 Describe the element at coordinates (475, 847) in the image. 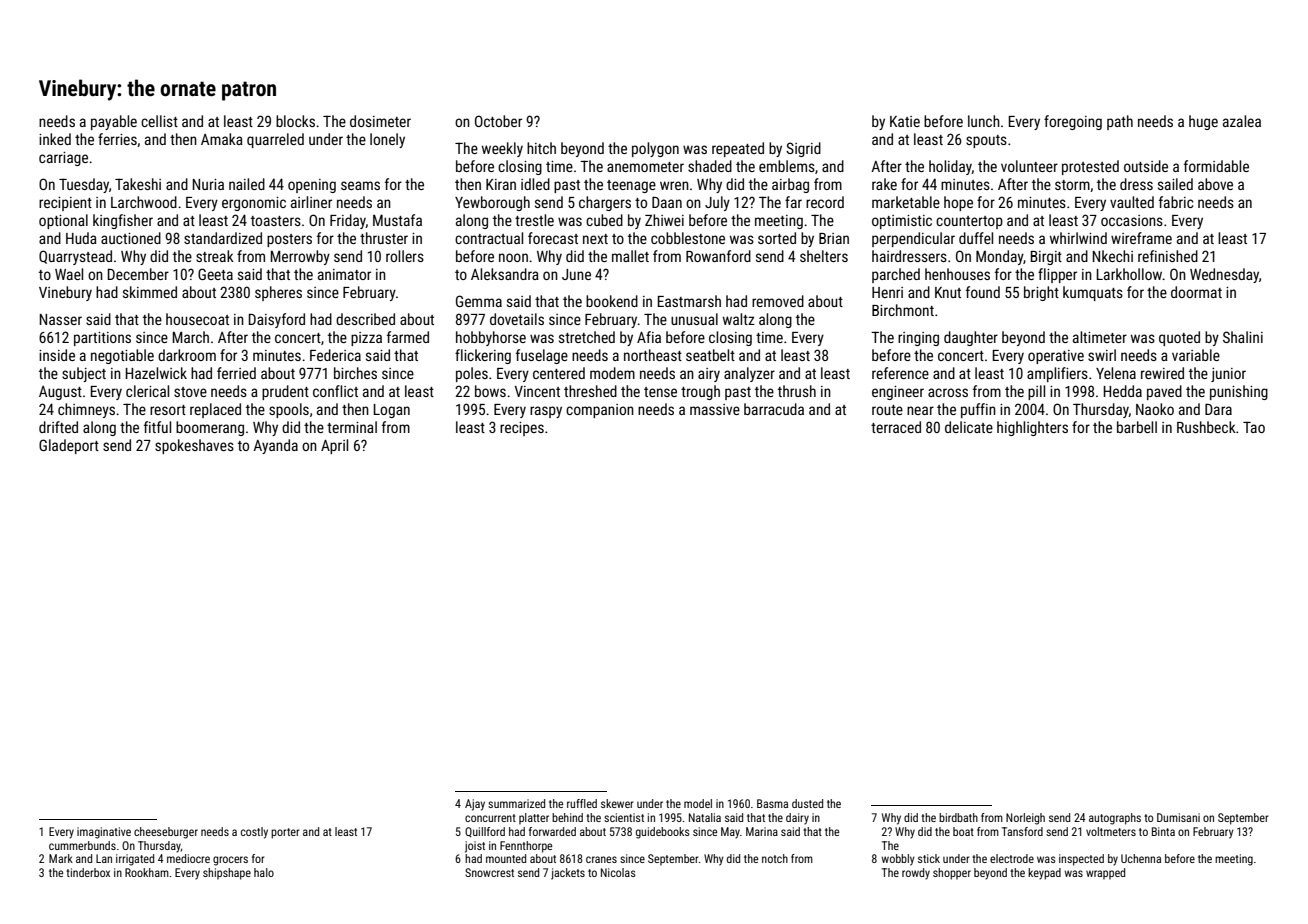

I see `joist` at that location.
